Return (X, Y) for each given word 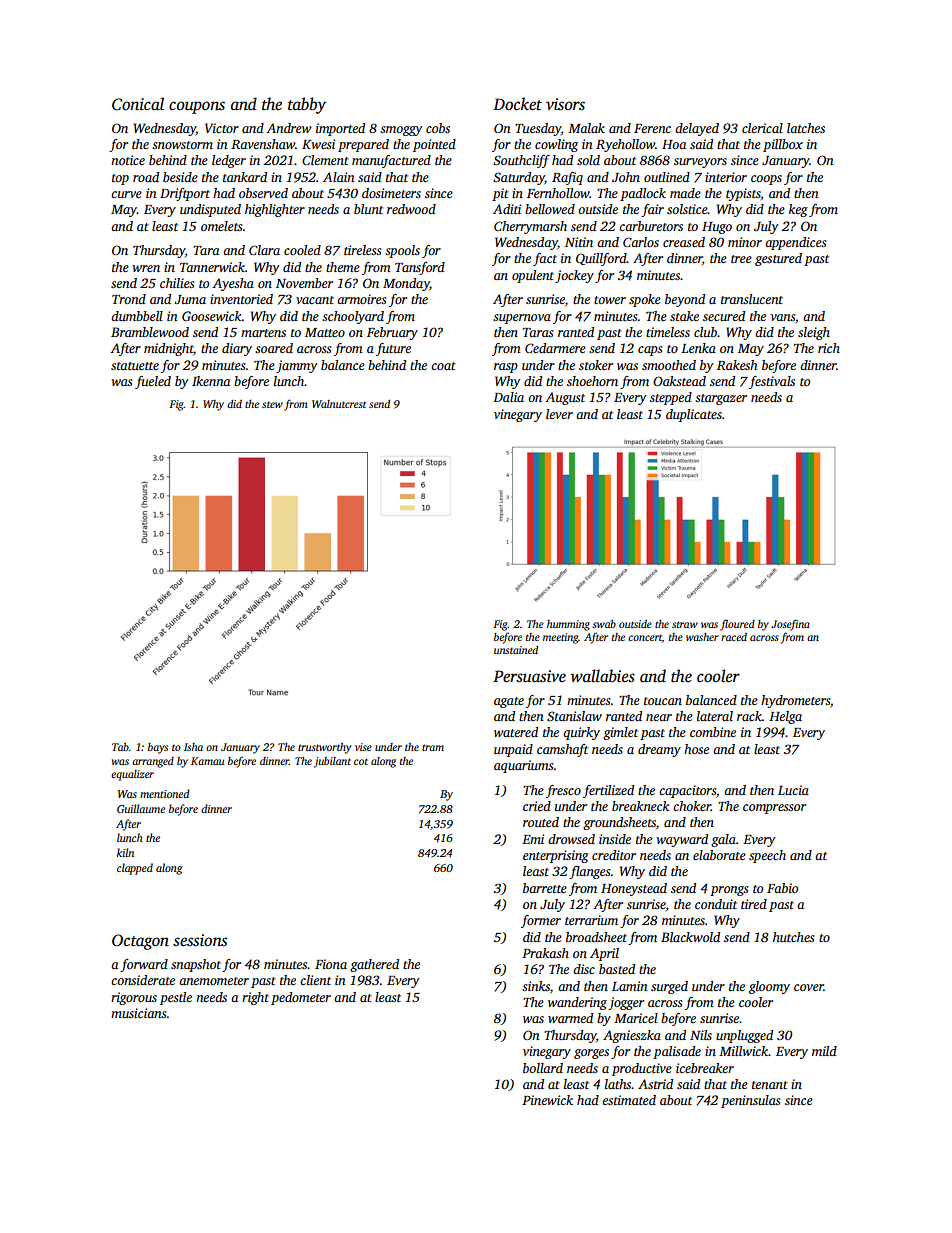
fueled (153, 382)
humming (568, 625)
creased (684, 242)
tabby (307, 105)
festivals (772, 382)
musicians (138, 1013)
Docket (517, 104)
